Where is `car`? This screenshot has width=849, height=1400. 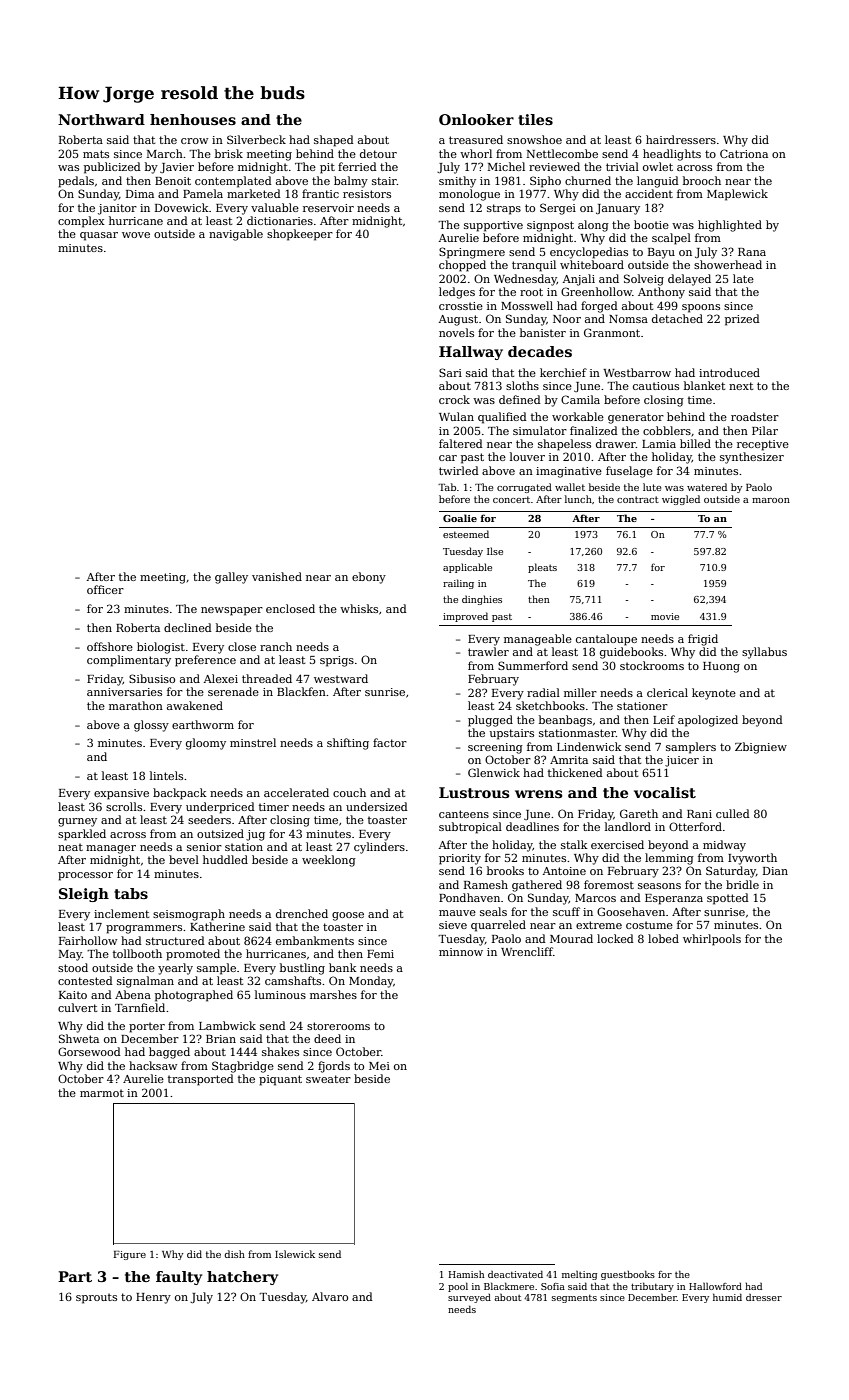 car is located at coordinates (448, 458).
